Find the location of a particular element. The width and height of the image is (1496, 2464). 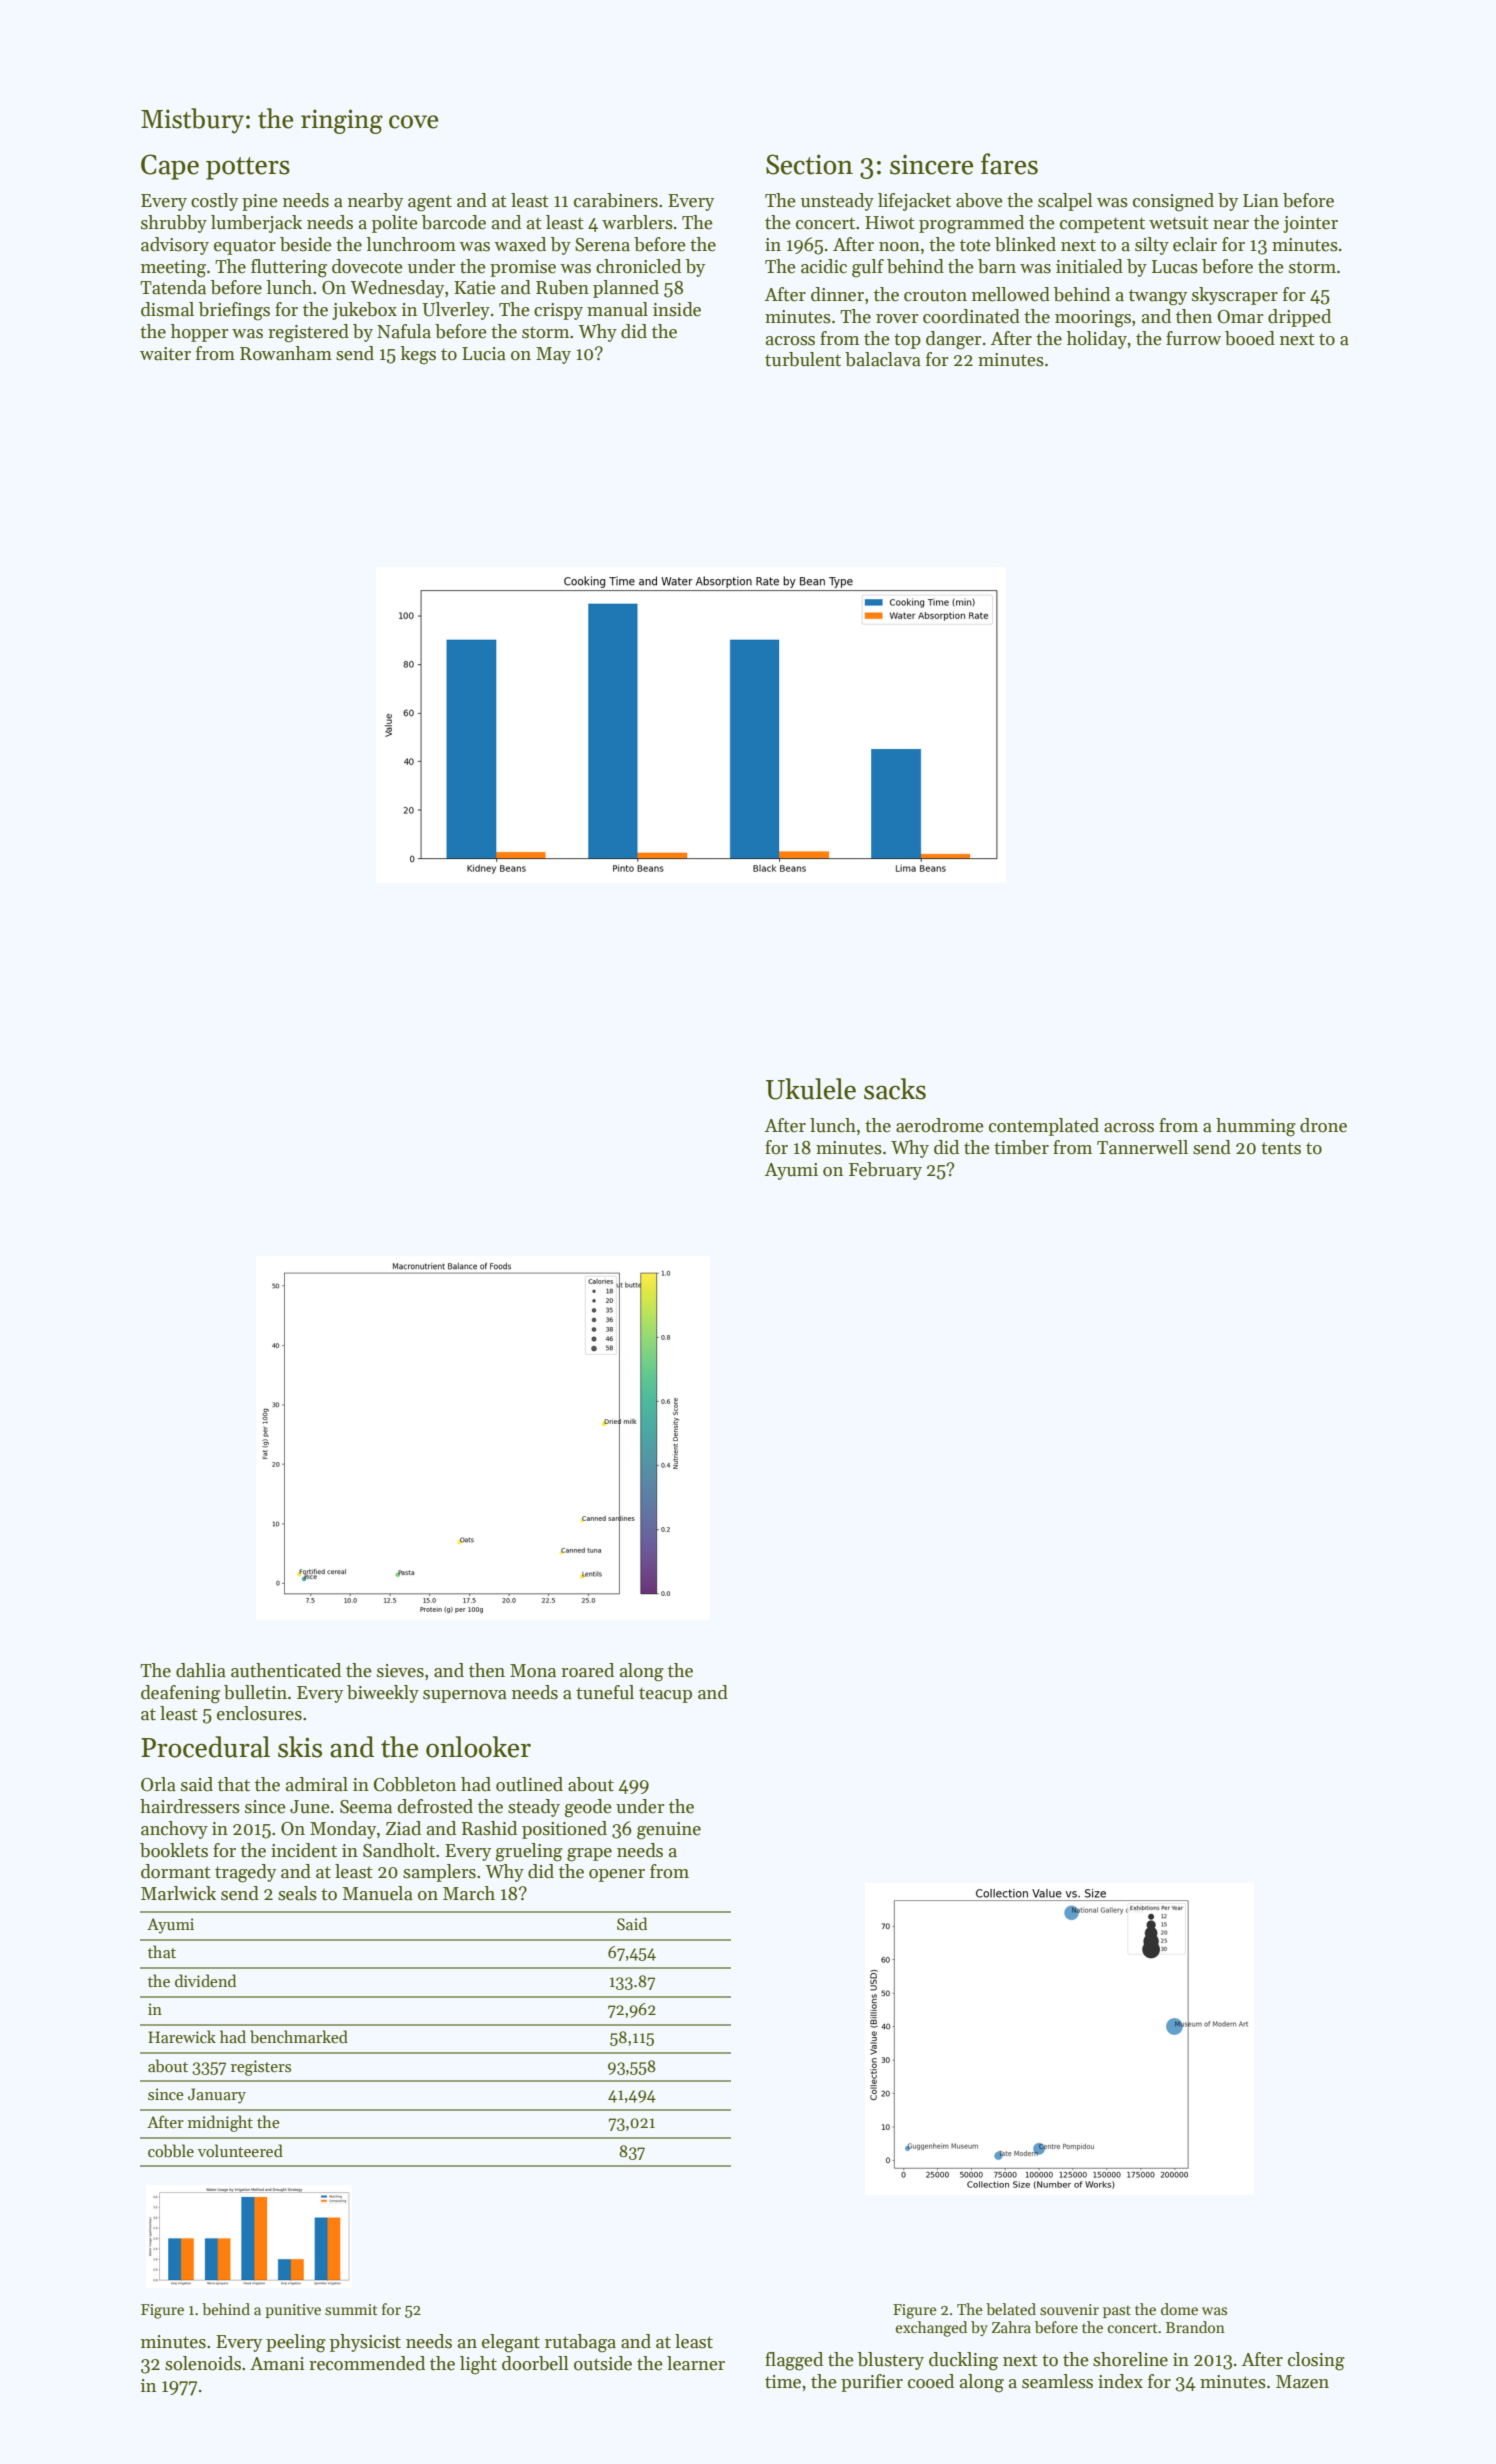

balaclava is located at coordinates (883, 359).
